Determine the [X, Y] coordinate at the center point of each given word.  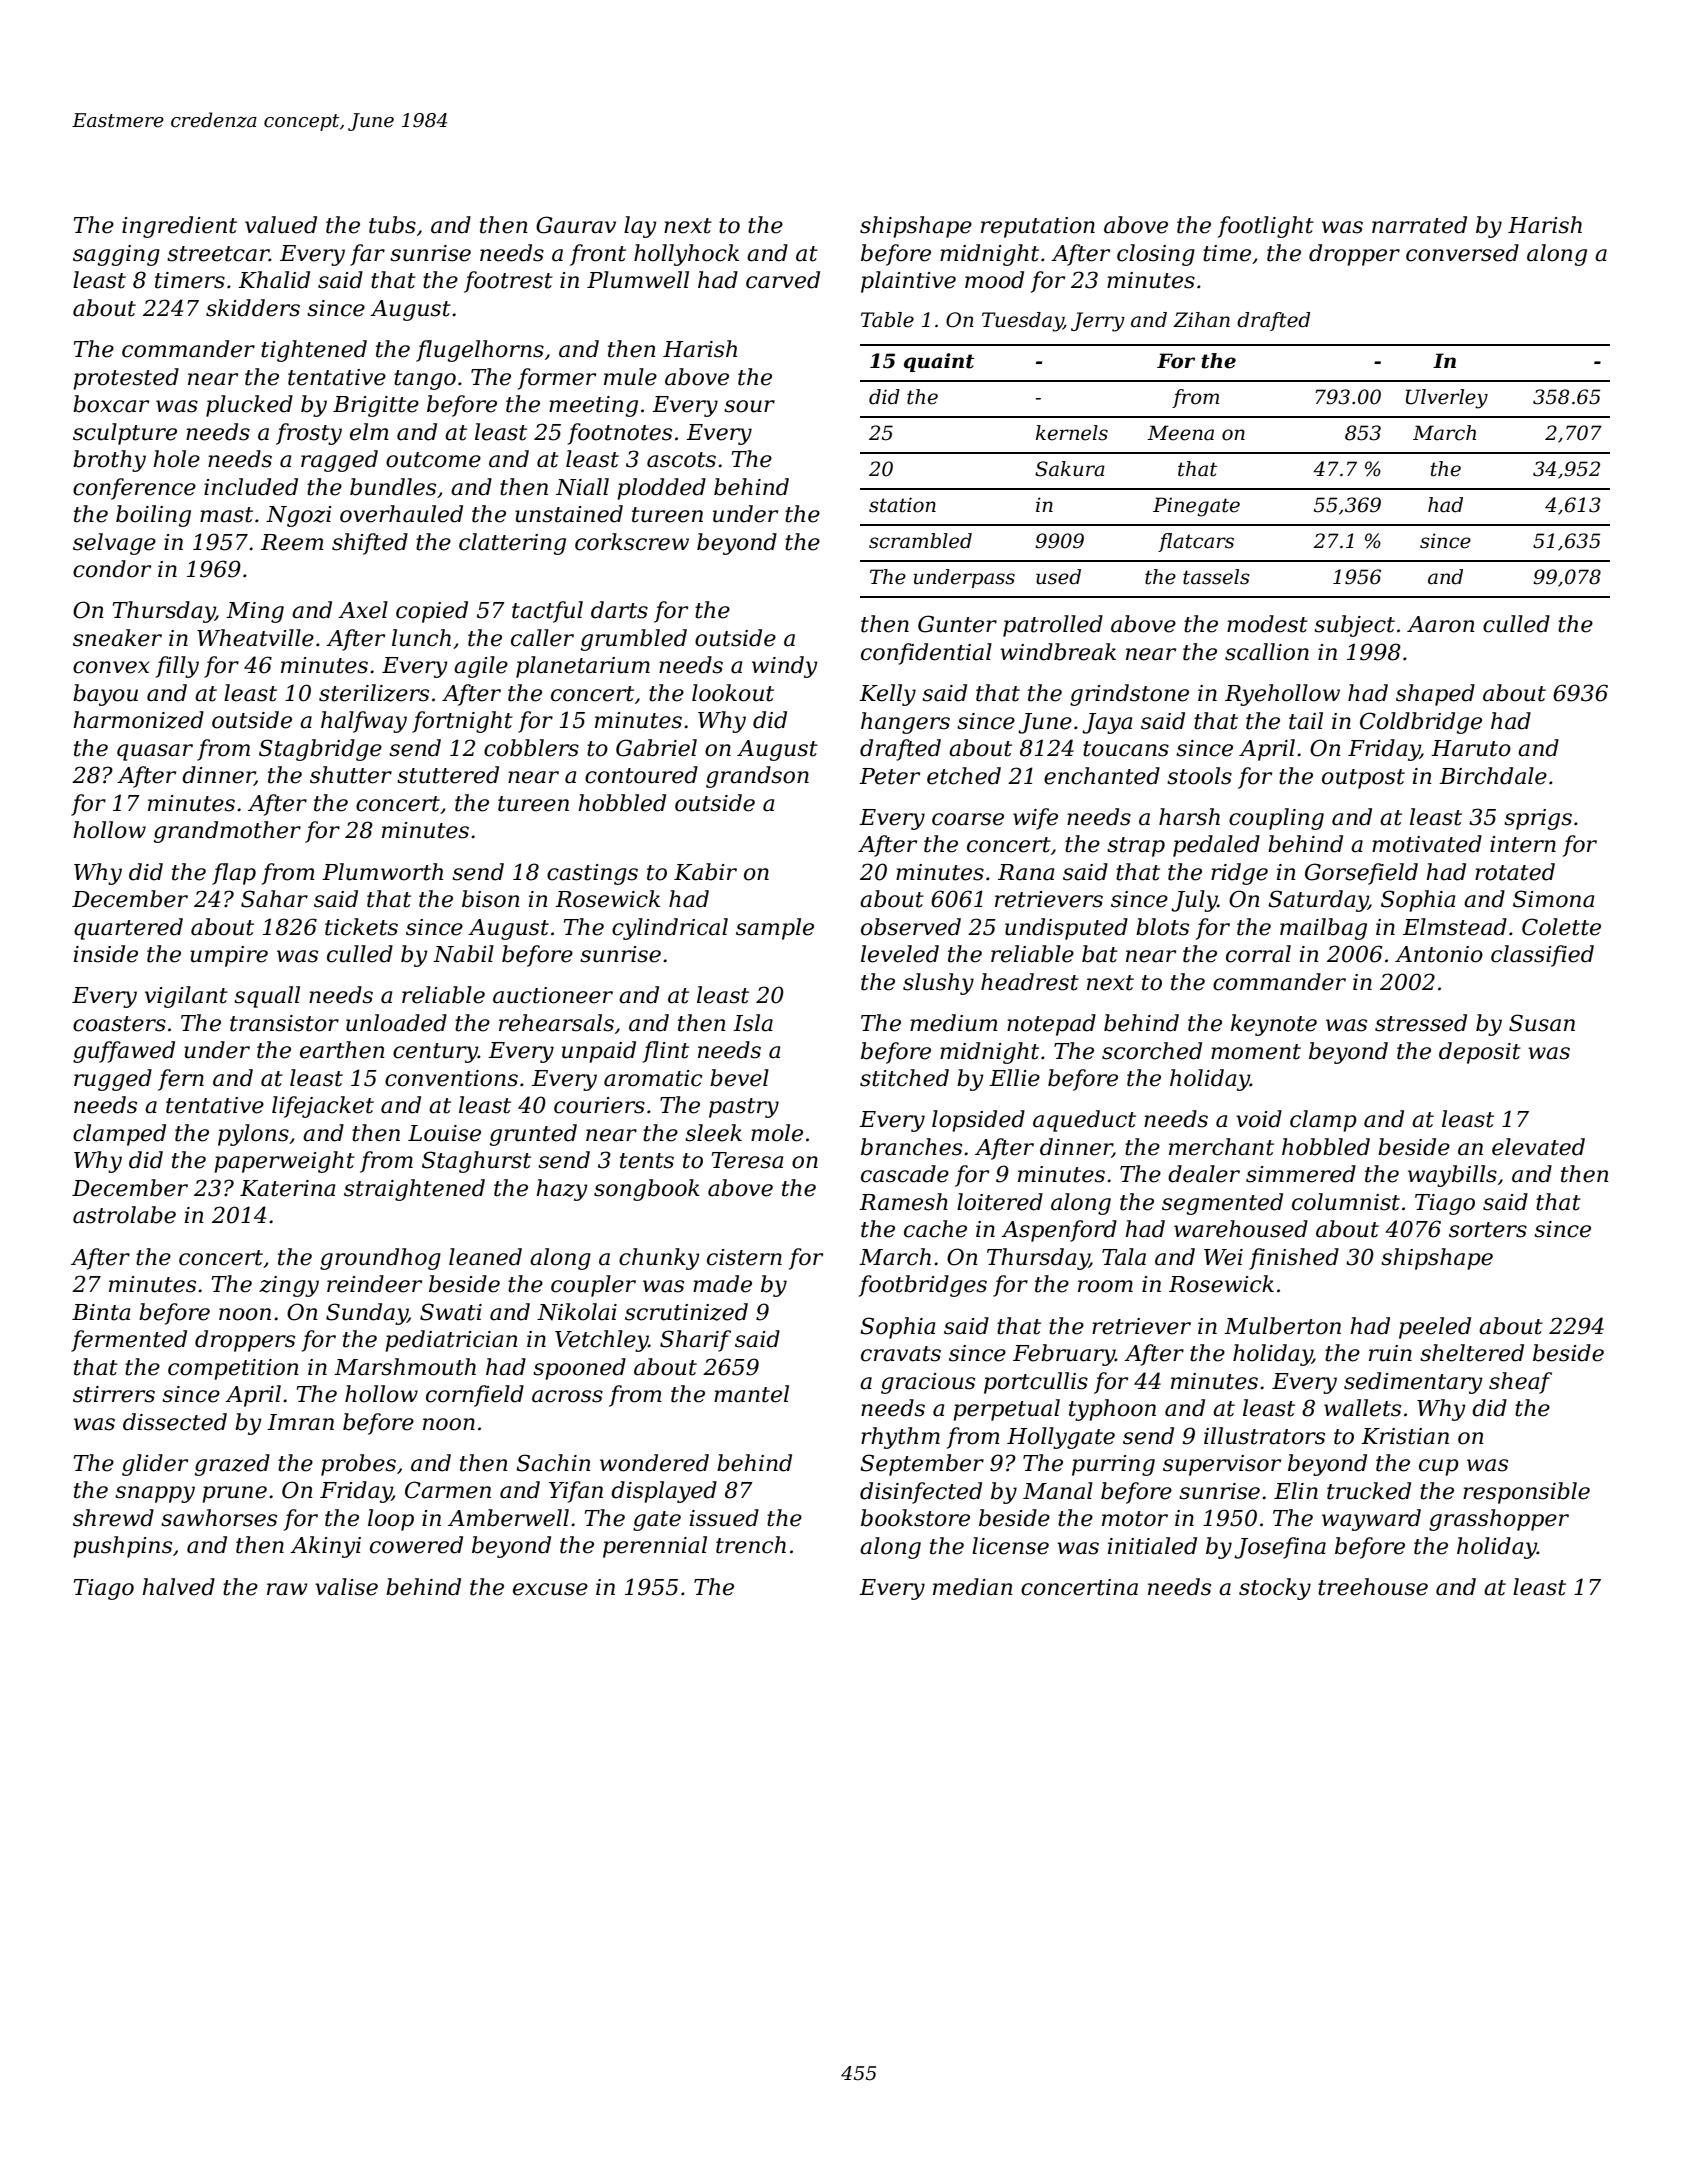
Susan [1542, 1023]
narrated [1419, 225]
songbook [647, 1190]
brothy [109, 461]
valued [281, 225]
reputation [1038, 227]
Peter [889, 776]
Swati [451, 1312]
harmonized [138, 720]
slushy [938, 984]
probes [358, 1465]
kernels [1072, 433]
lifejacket [323, 1107]
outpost [1363, 779]
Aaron [1441, 624]
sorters [1488, 1230]
